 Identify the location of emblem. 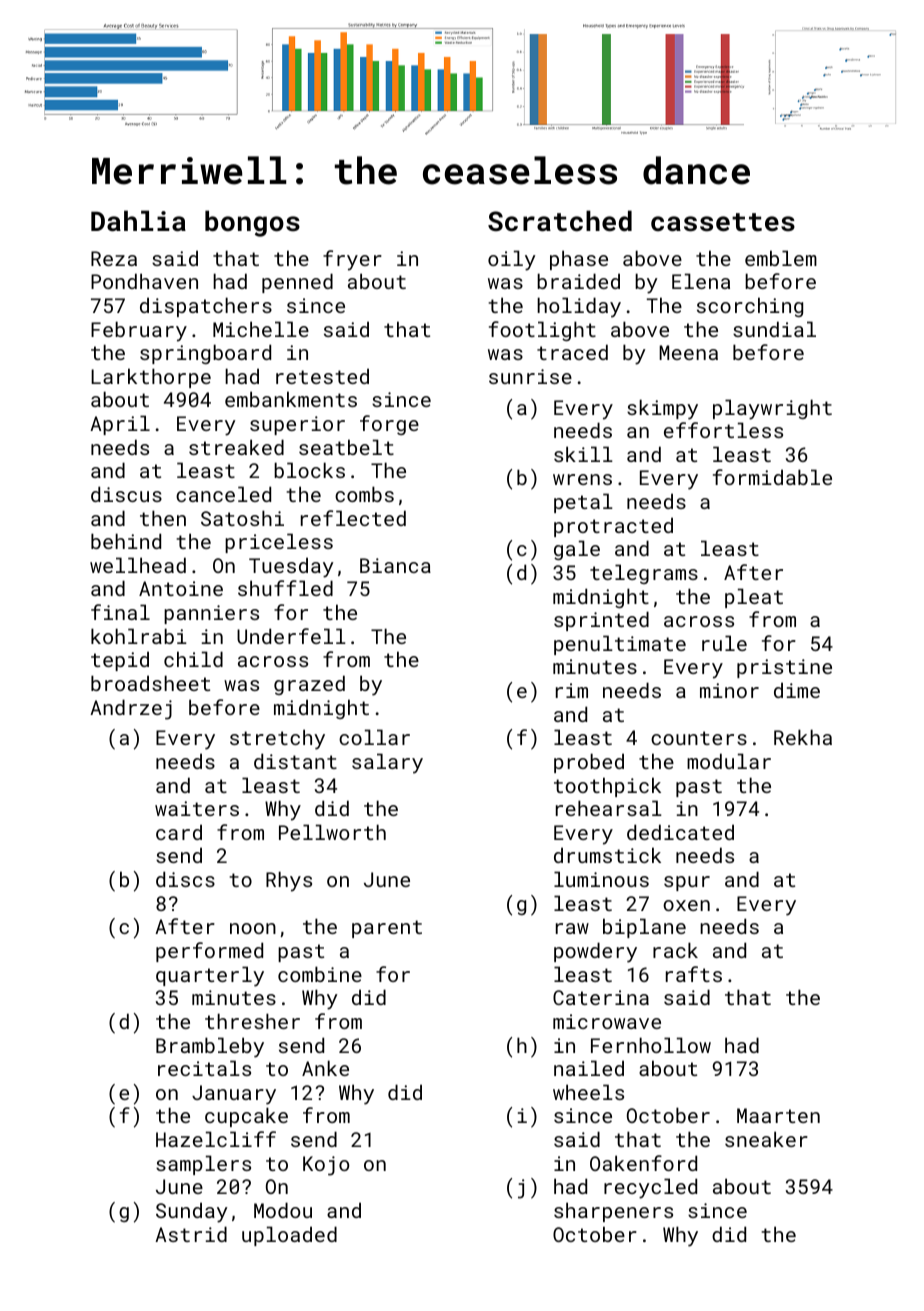
(781, 258).
